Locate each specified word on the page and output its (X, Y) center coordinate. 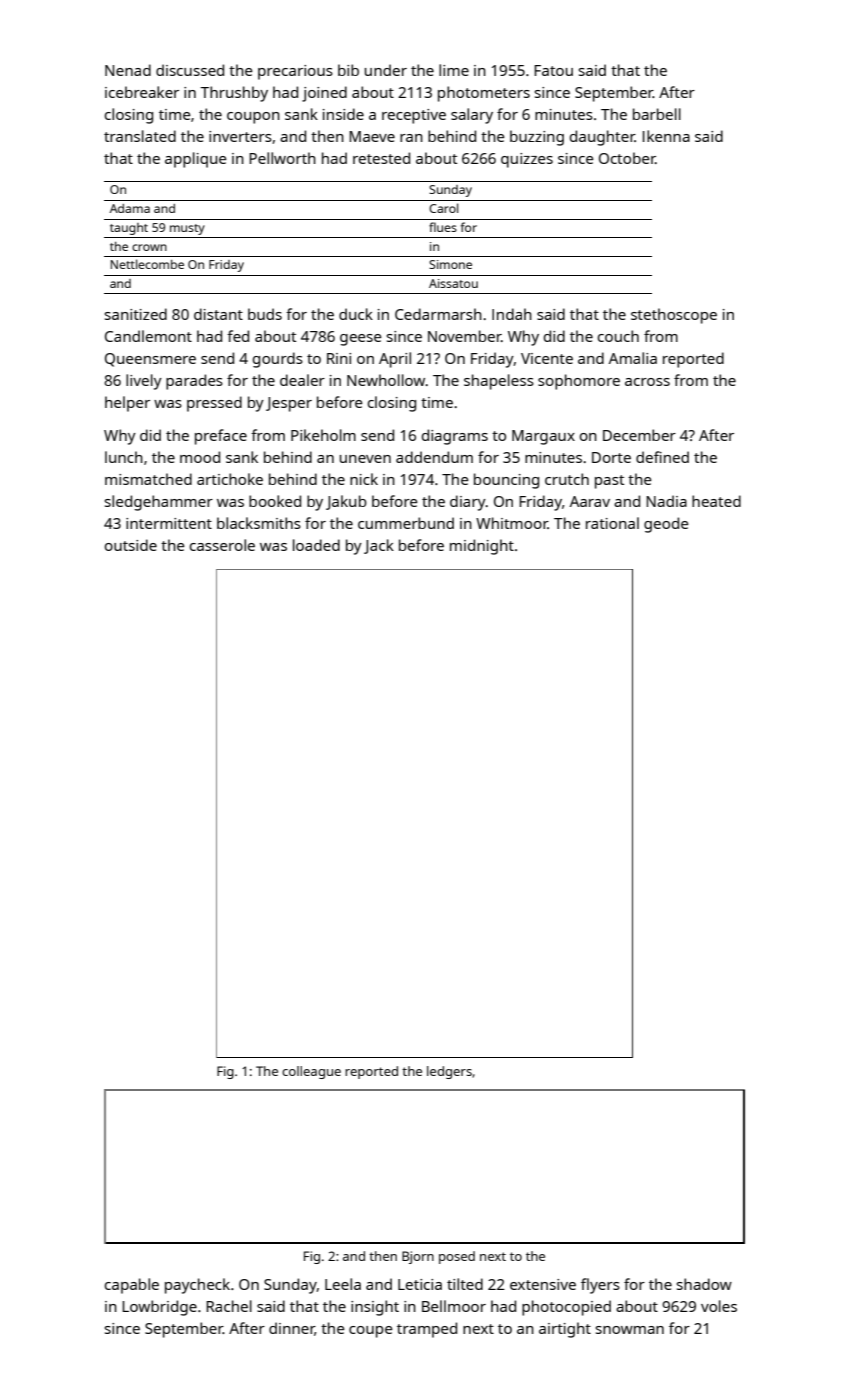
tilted (465, 1284)
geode (666, 525)
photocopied (566, 1308)
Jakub (346, 502)
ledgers (449, 1072)
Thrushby (234, 94)
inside (343, 114)
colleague (311, 1072)
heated (716, 501)
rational (612, 523)
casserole (222, 545)
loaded (316, 545)
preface (221, 437)
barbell (657, 114)
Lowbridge (159, 1308)
